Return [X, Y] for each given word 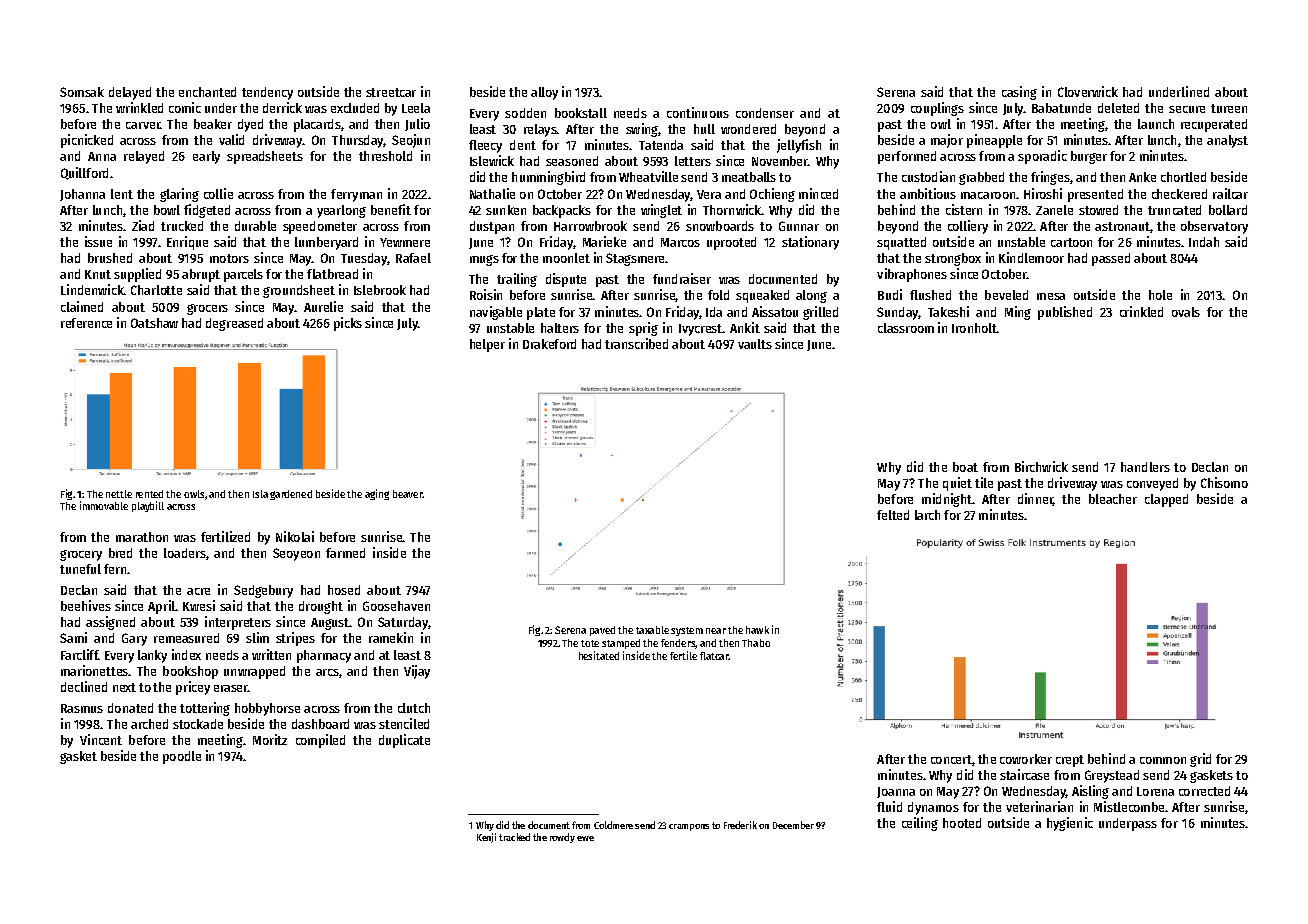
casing [1019, 93]
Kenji [486, 838]
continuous [698, 112]
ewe [585, 838]
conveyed [1152, 484]
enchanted [207, 92]
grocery [81, 555]
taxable [652, 630]
